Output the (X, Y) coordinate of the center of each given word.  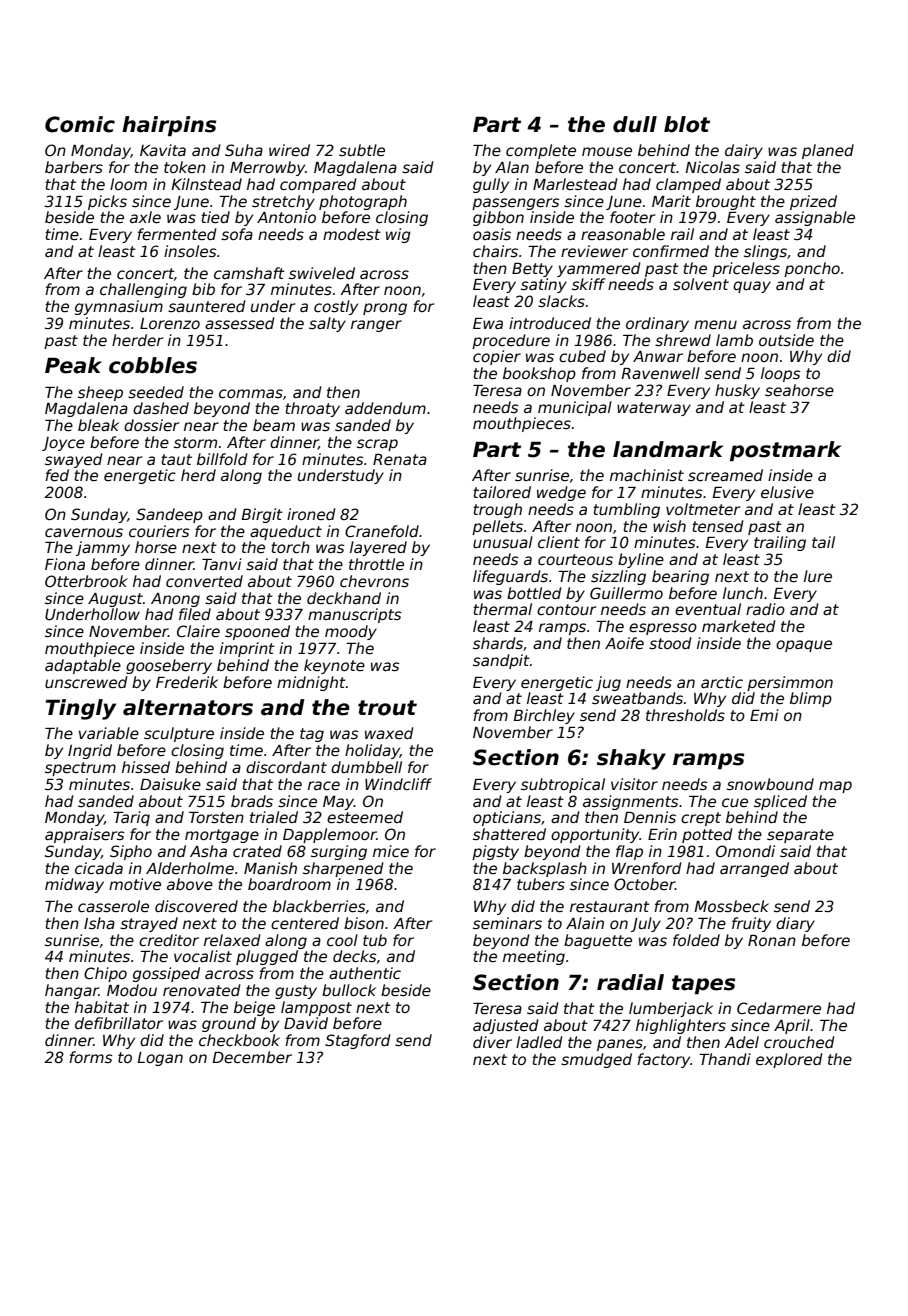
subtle (362, 150)
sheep (100, 393)
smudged (596, 1060)
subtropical (563, 785)
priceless (746, 269)
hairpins (169, 126)
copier (497, 357)
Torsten (216, 817)
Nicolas (712, 167)
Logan (160, 1059)
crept (701, 819)
